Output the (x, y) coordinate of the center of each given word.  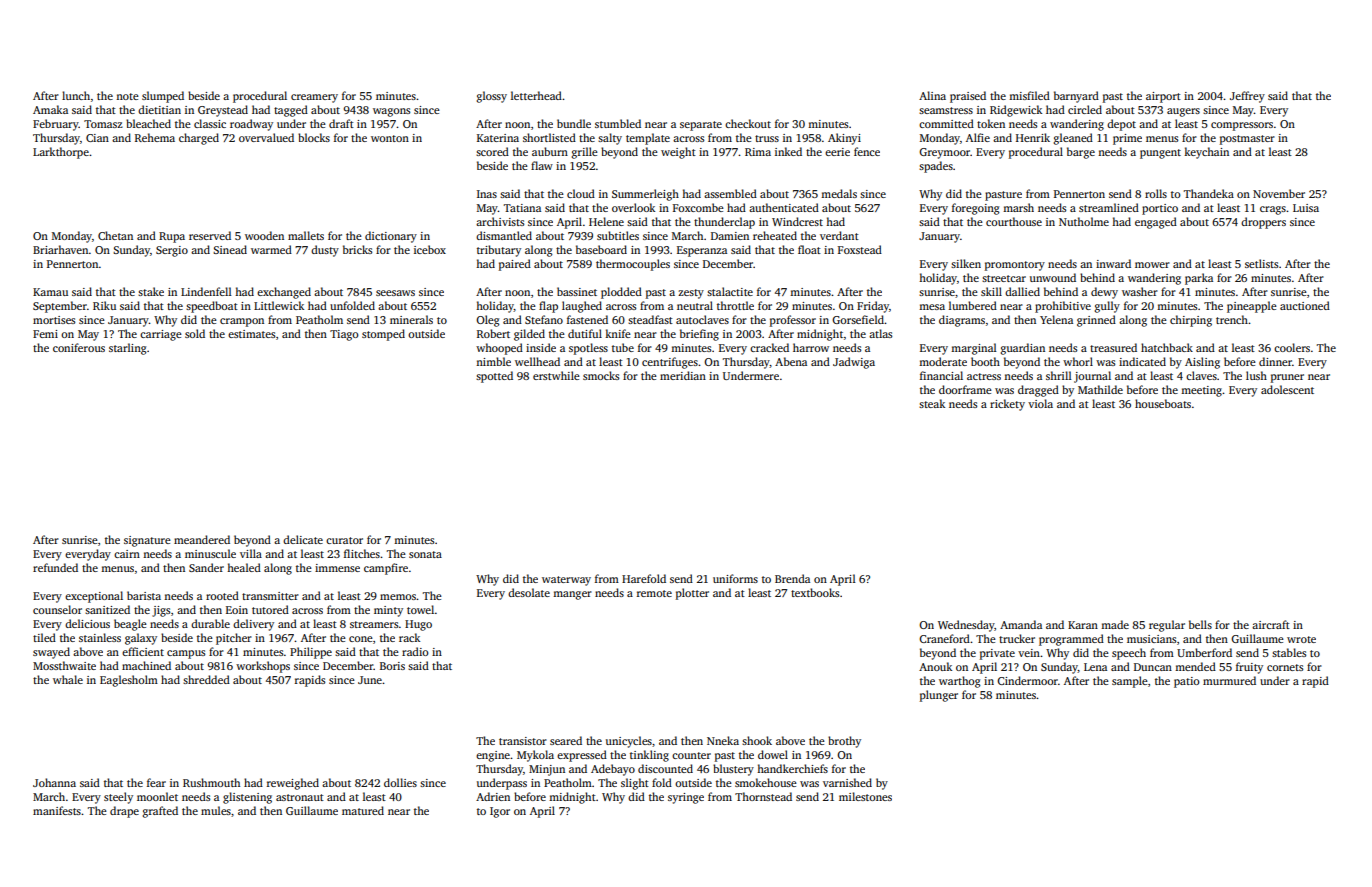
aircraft (1271, 624)
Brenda (792, 578)
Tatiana (522, 208)
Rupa (172, 237)
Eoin (237, 610)
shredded (206, 679)
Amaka (50, 109)
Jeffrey (1247, 97)
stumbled (618, 123)
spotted (494, 377)
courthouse (1014, 221)
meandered (202, 539)
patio (1187, 682)
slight (635, 784)
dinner (1275, 361)
